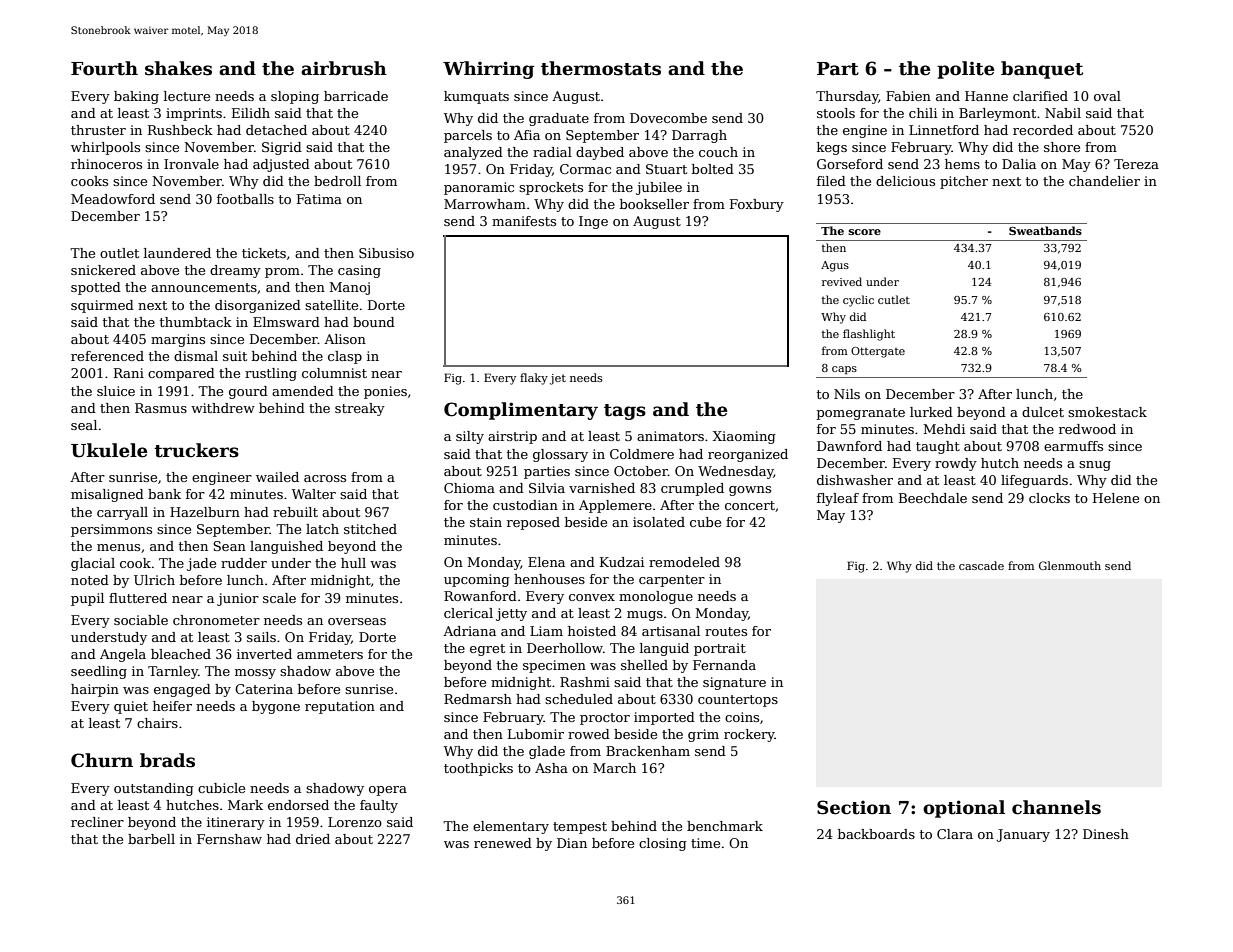  Describe the element at coordinates (565, 648) in the document. I see `Deerhollow` at that location.
